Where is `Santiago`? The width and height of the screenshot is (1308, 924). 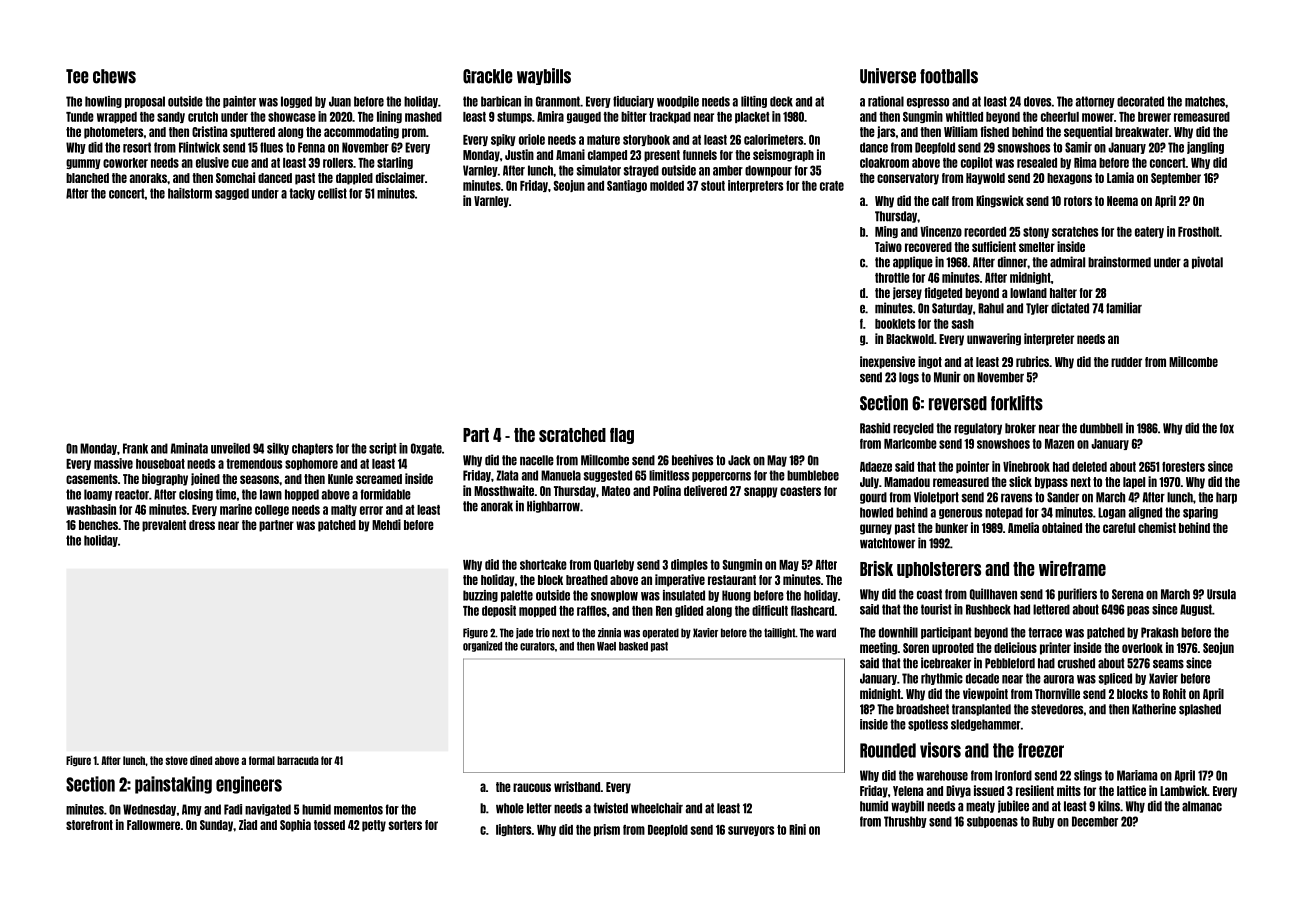 Santiago is located at coordinates (627, 186).
